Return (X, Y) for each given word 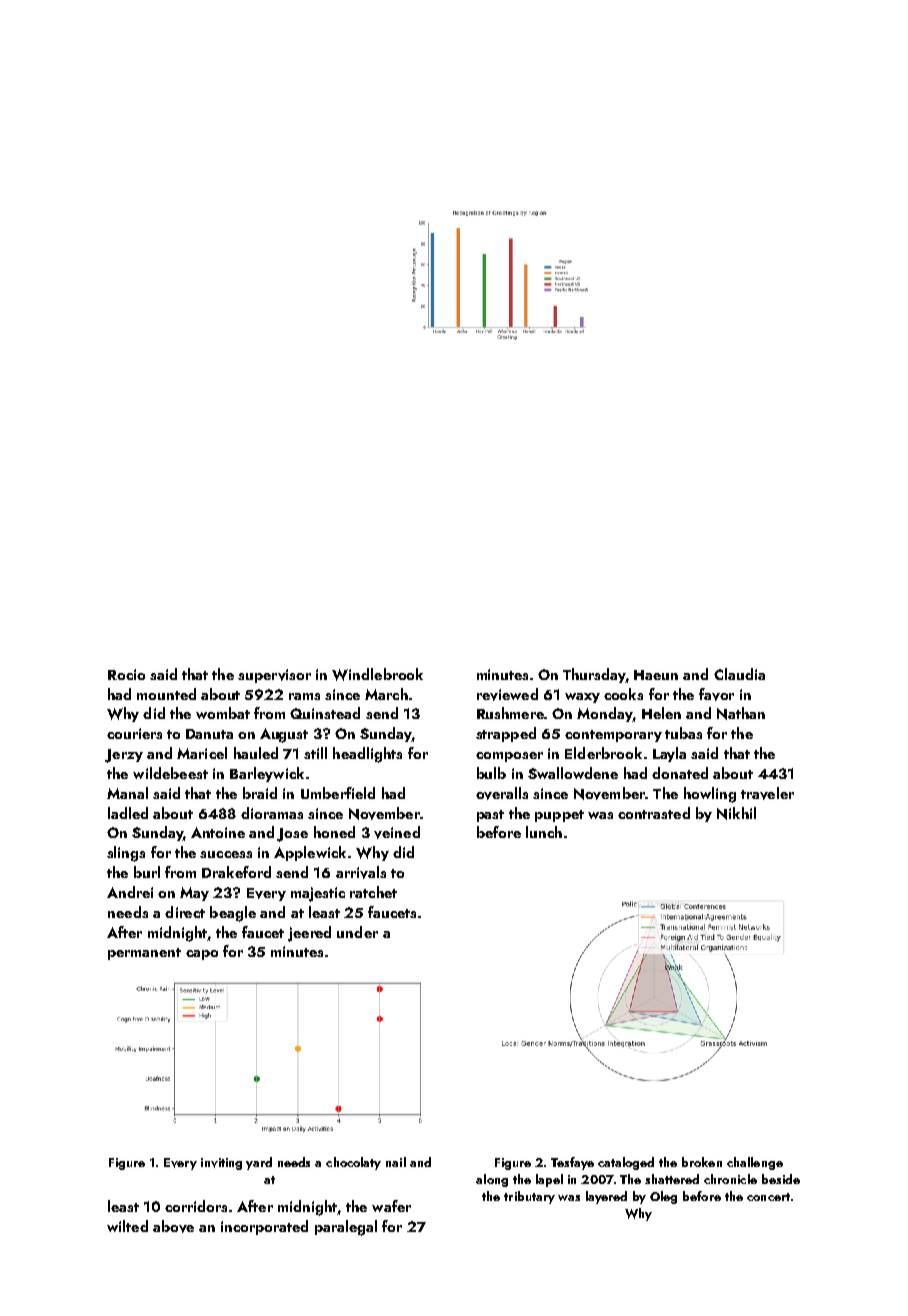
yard (259, 1163)
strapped (506, 734)
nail (396, 1162)
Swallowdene (573, 773)
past (490, 816)
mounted (166, 694)
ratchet (373, 892)
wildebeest (170, 773)
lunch (544, 832)
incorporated (264, 1227)
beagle (233, 914)
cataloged (626, 1163)
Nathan (741, 713)
